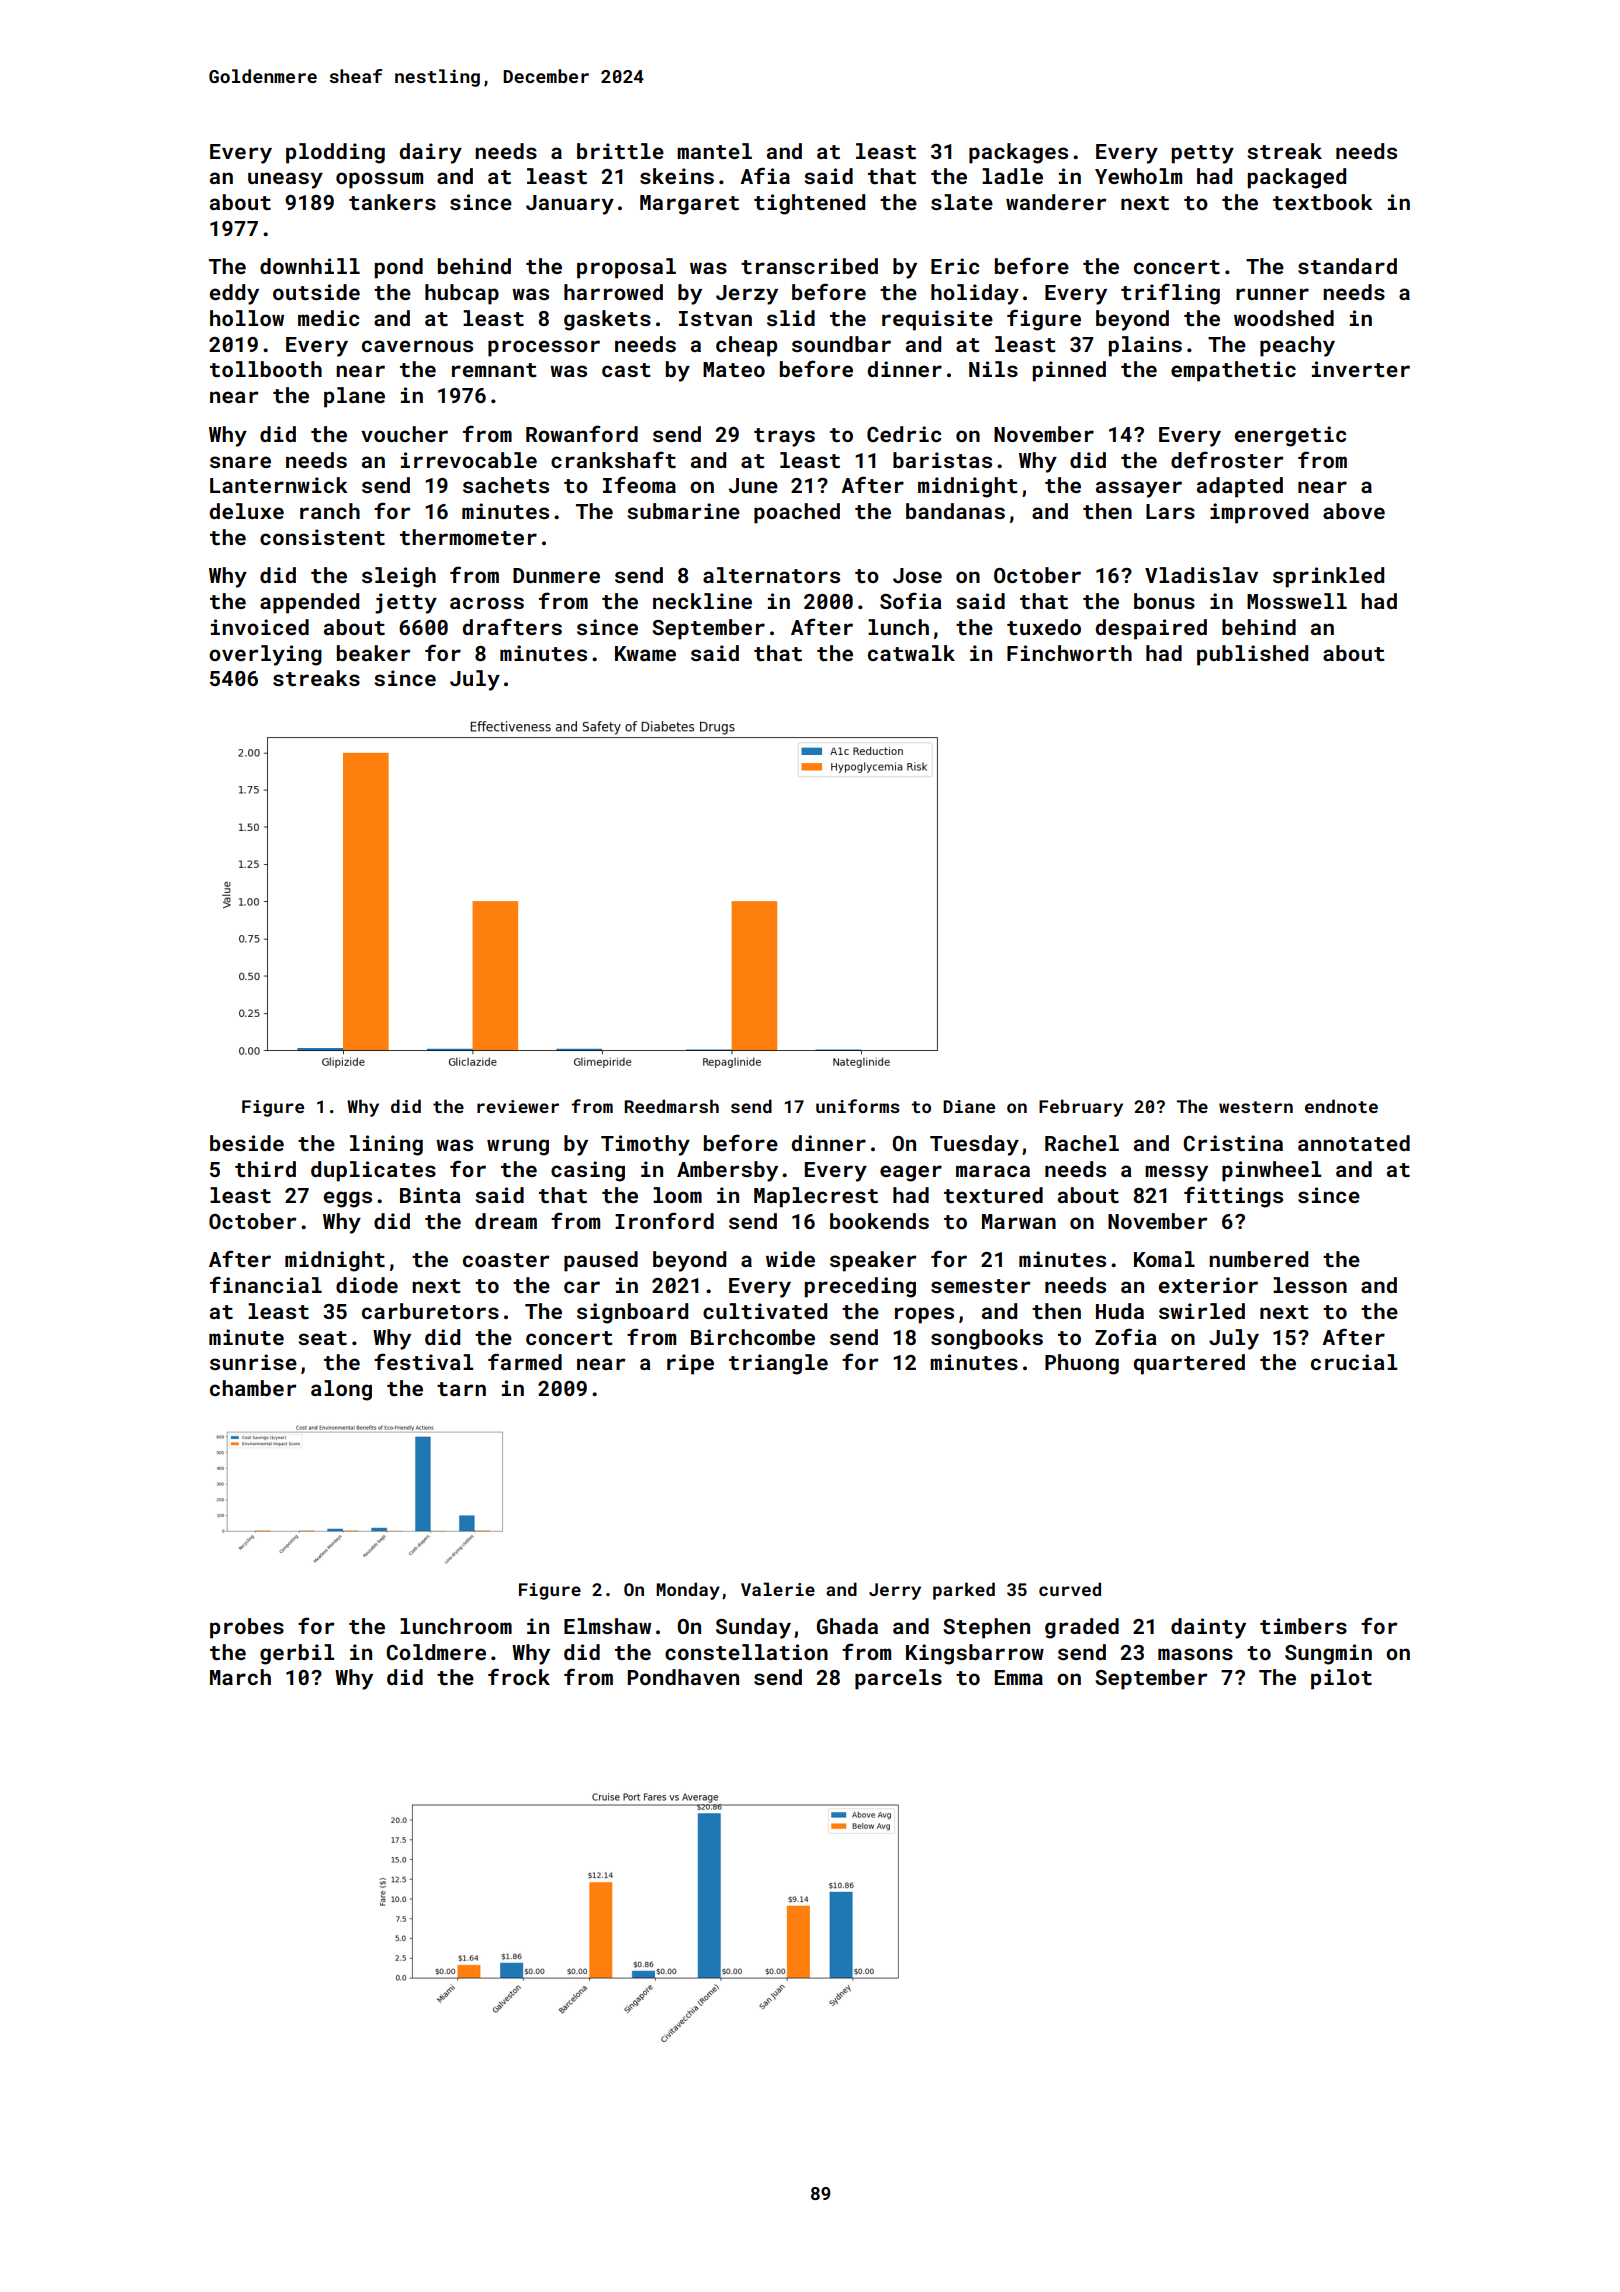 This screenshot has width=1620, height=2292. Describe the element at coordinates (335, 153) in the screenshot. I see `plodding` at that location.
